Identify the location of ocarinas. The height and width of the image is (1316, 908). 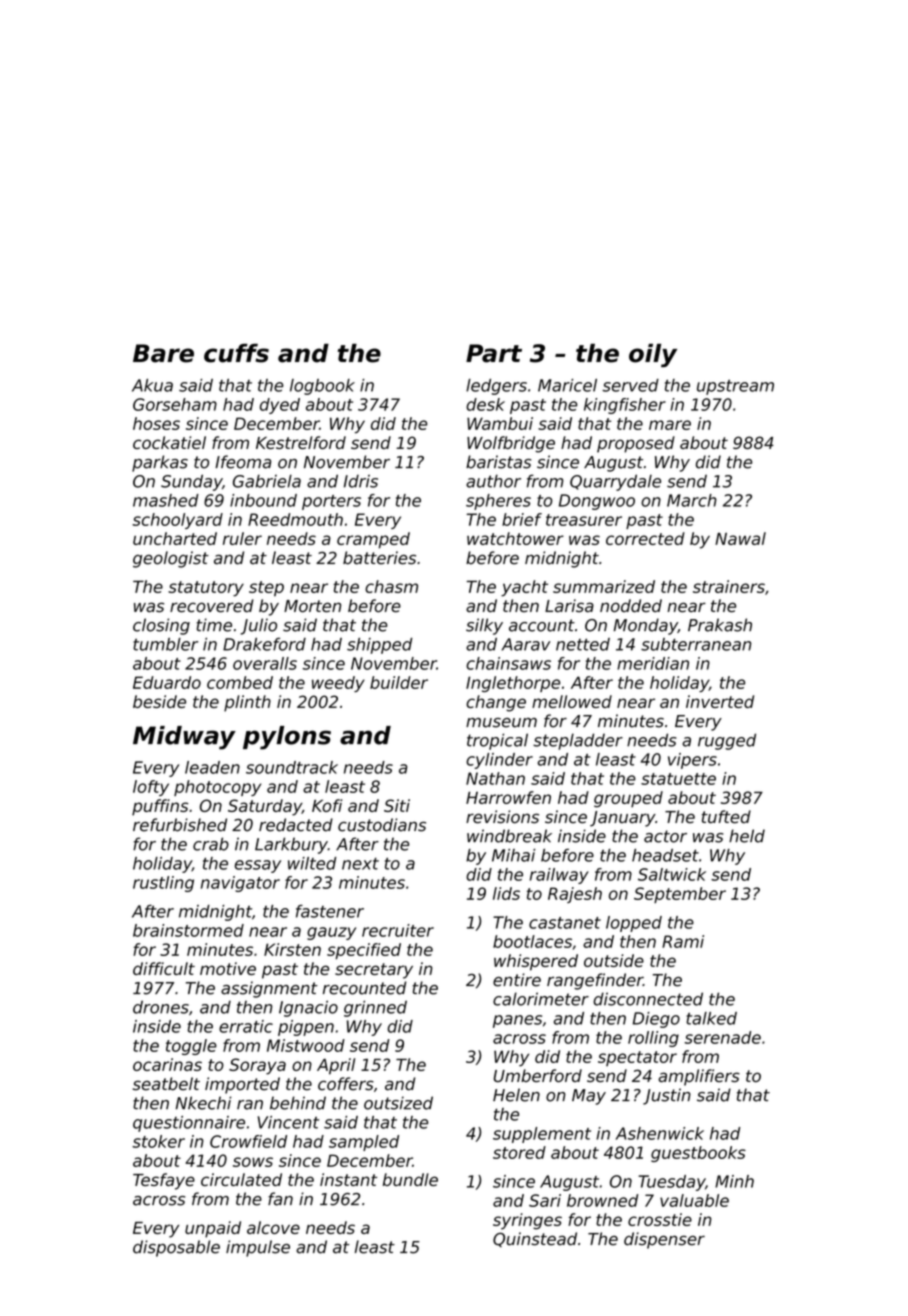
(167, 1064).
